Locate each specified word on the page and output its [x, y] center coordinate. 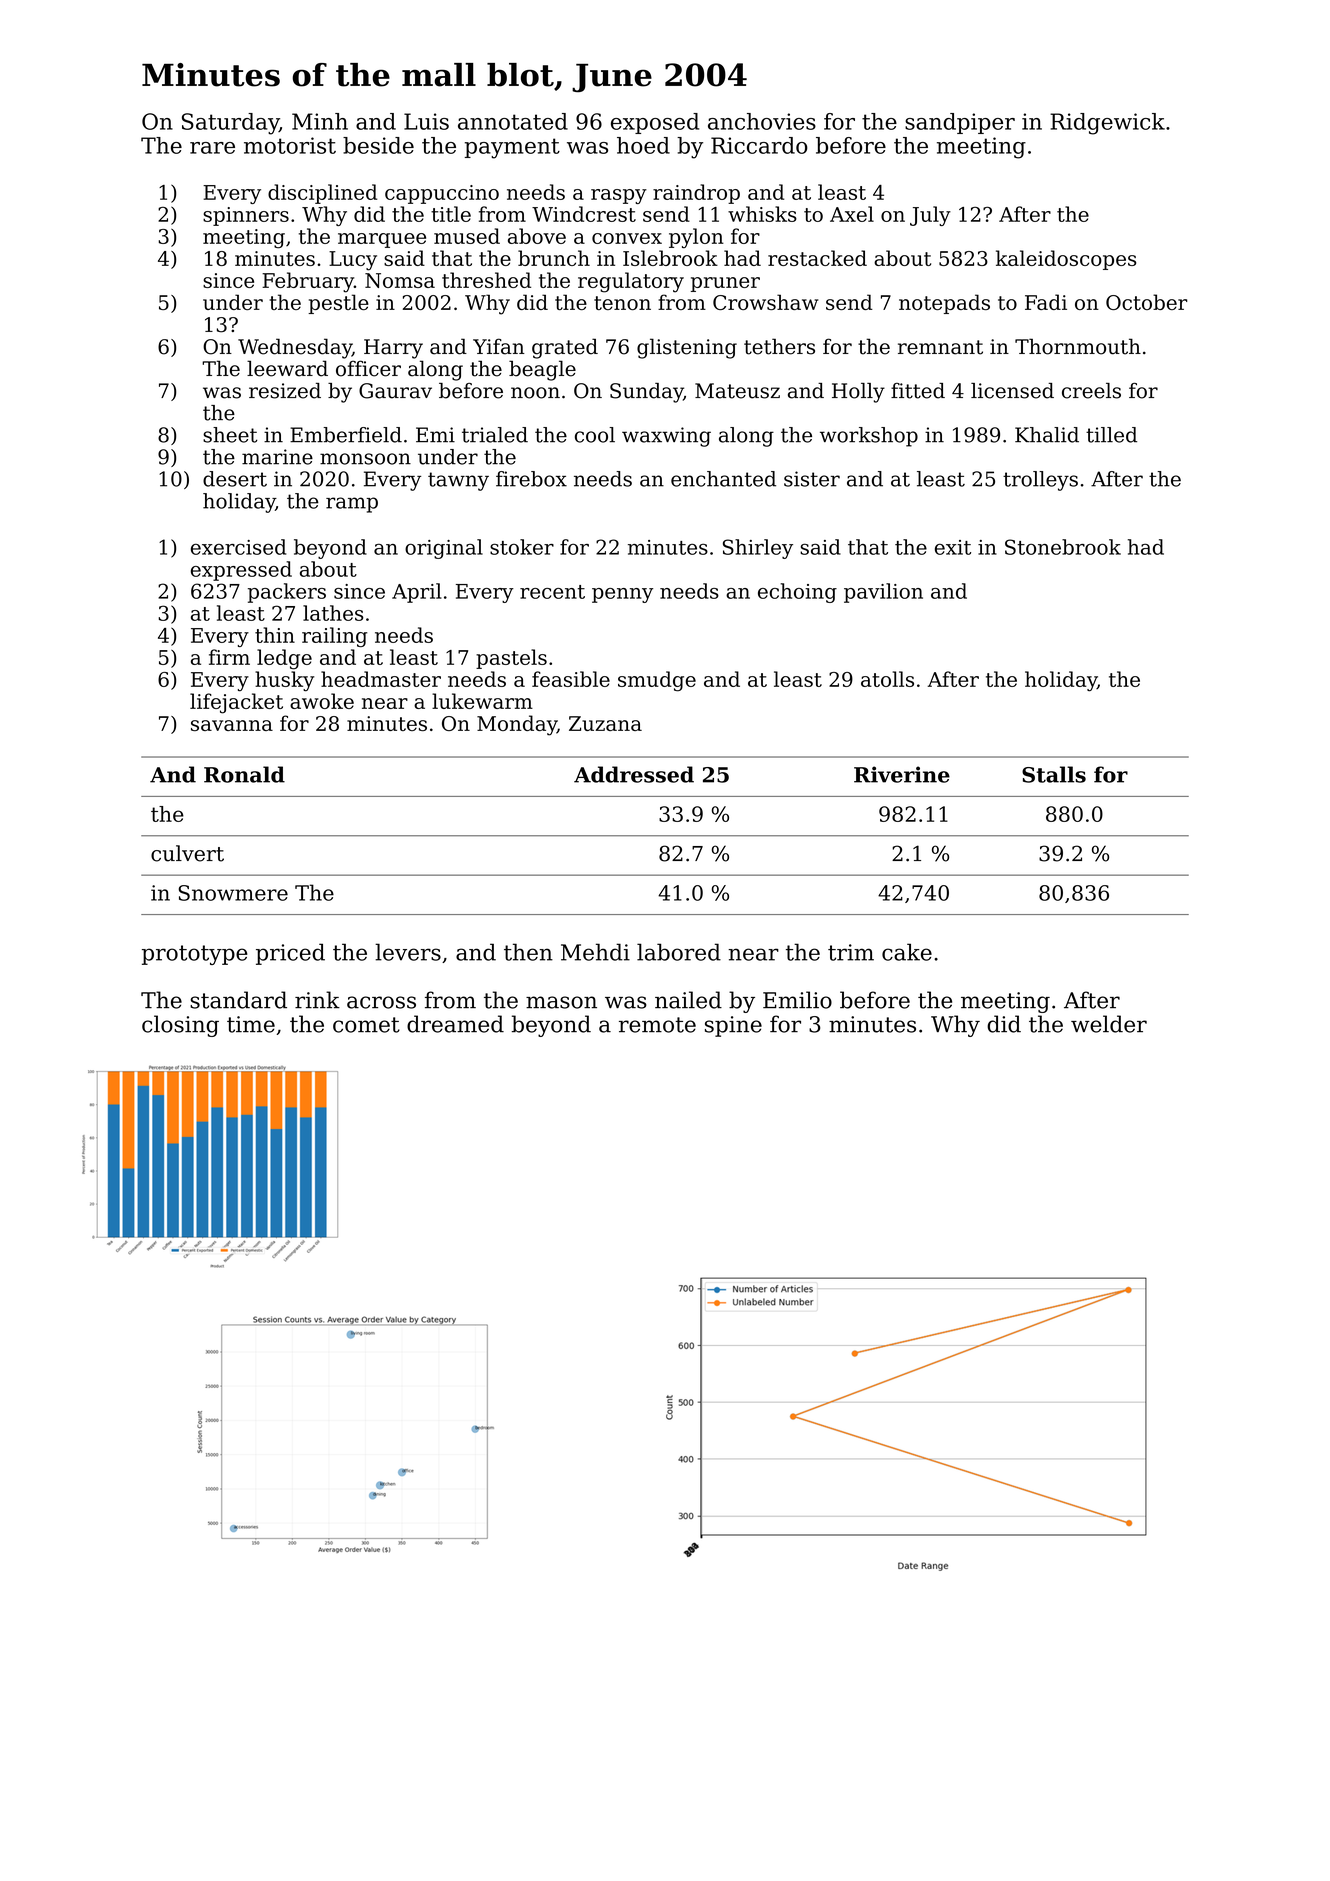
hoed [643, 145]
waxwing [666, 437]
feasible [571, 679]
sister [812, 479]
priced [290, 954]
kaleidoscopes [1066, 260]
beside [378, 145]
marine [277, 457]
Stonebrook [1063, 547]
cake [907, 952]
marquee [382, 240]
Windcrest [584, 214]
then [528, 952]
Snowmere [233, 893]
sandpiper [960, 123]
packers [287, 593]
